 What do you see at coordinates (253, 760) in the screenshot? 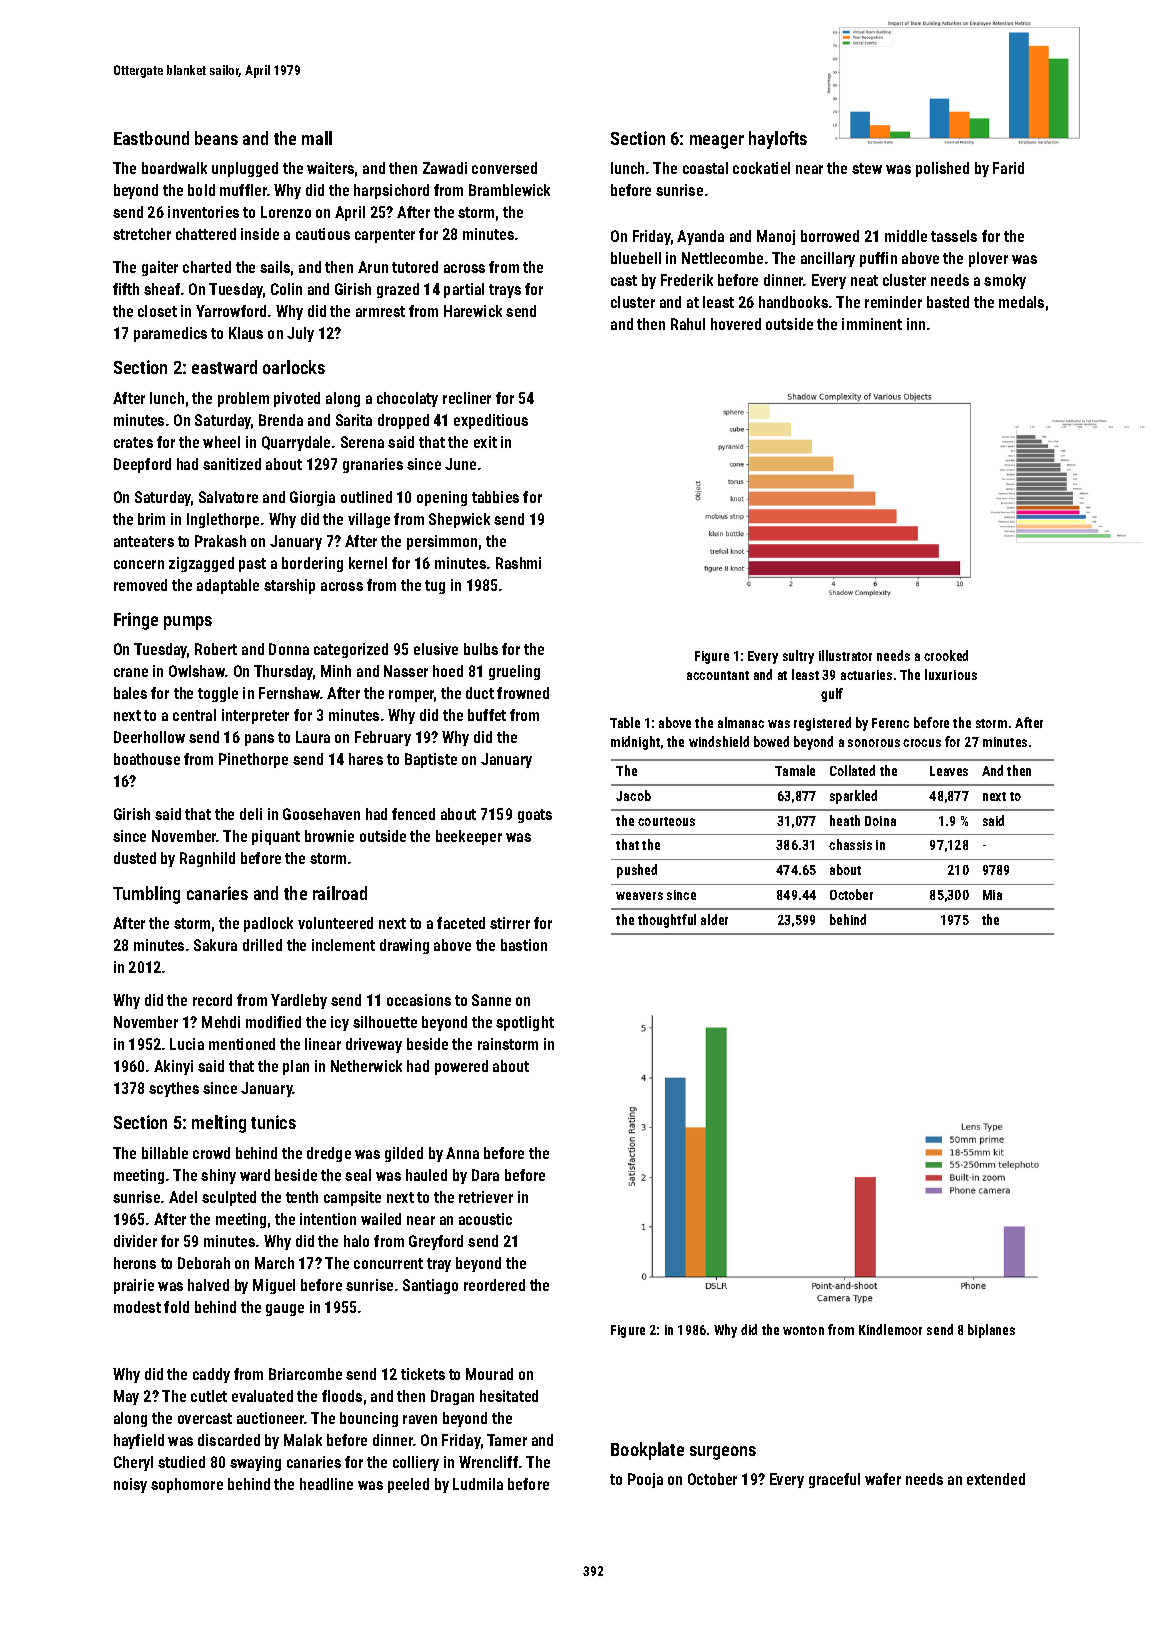
I see `Pinethorpe` at bounding box center [253, 760].
